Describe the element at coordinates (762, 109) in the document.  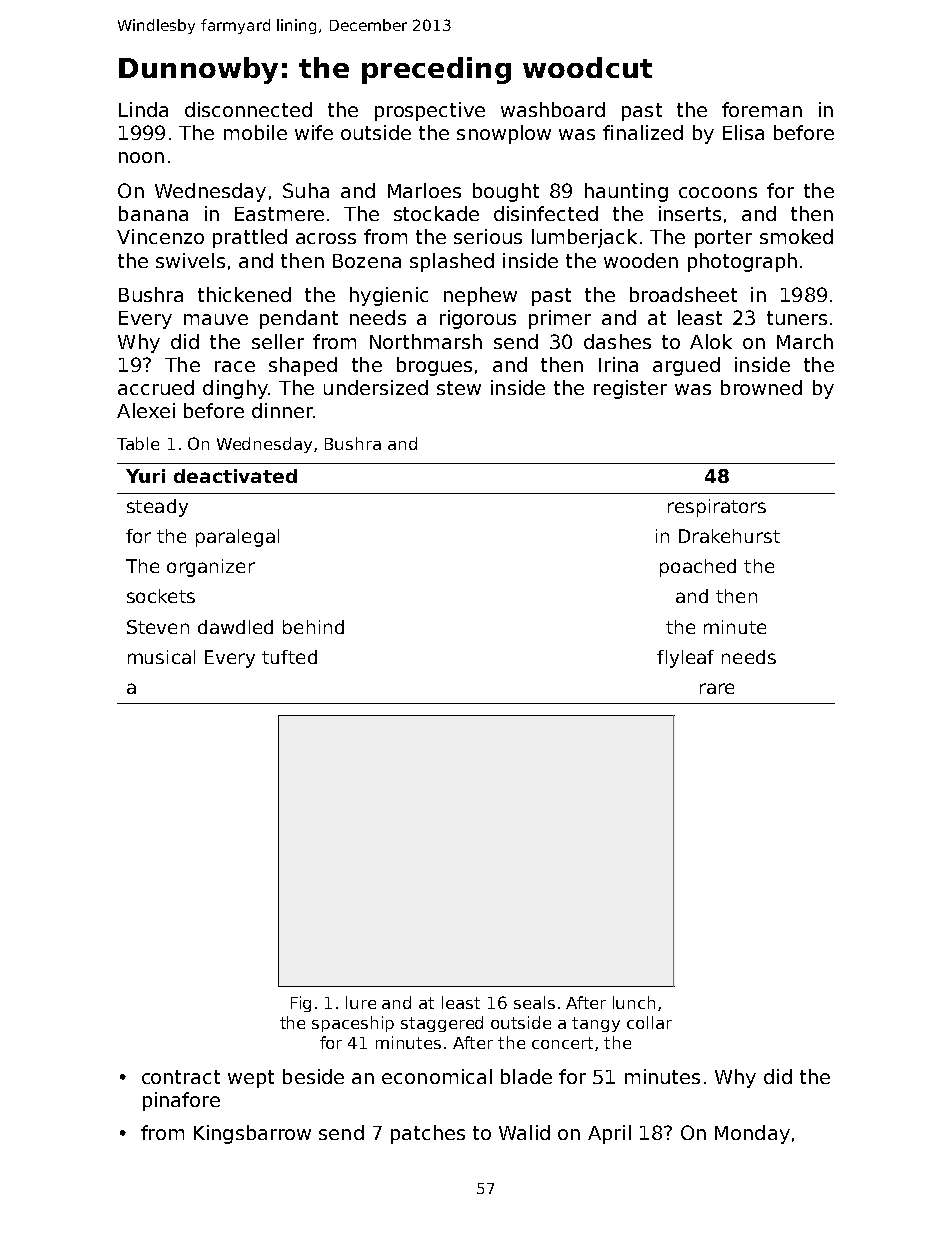
I see `foreman` at that location.
